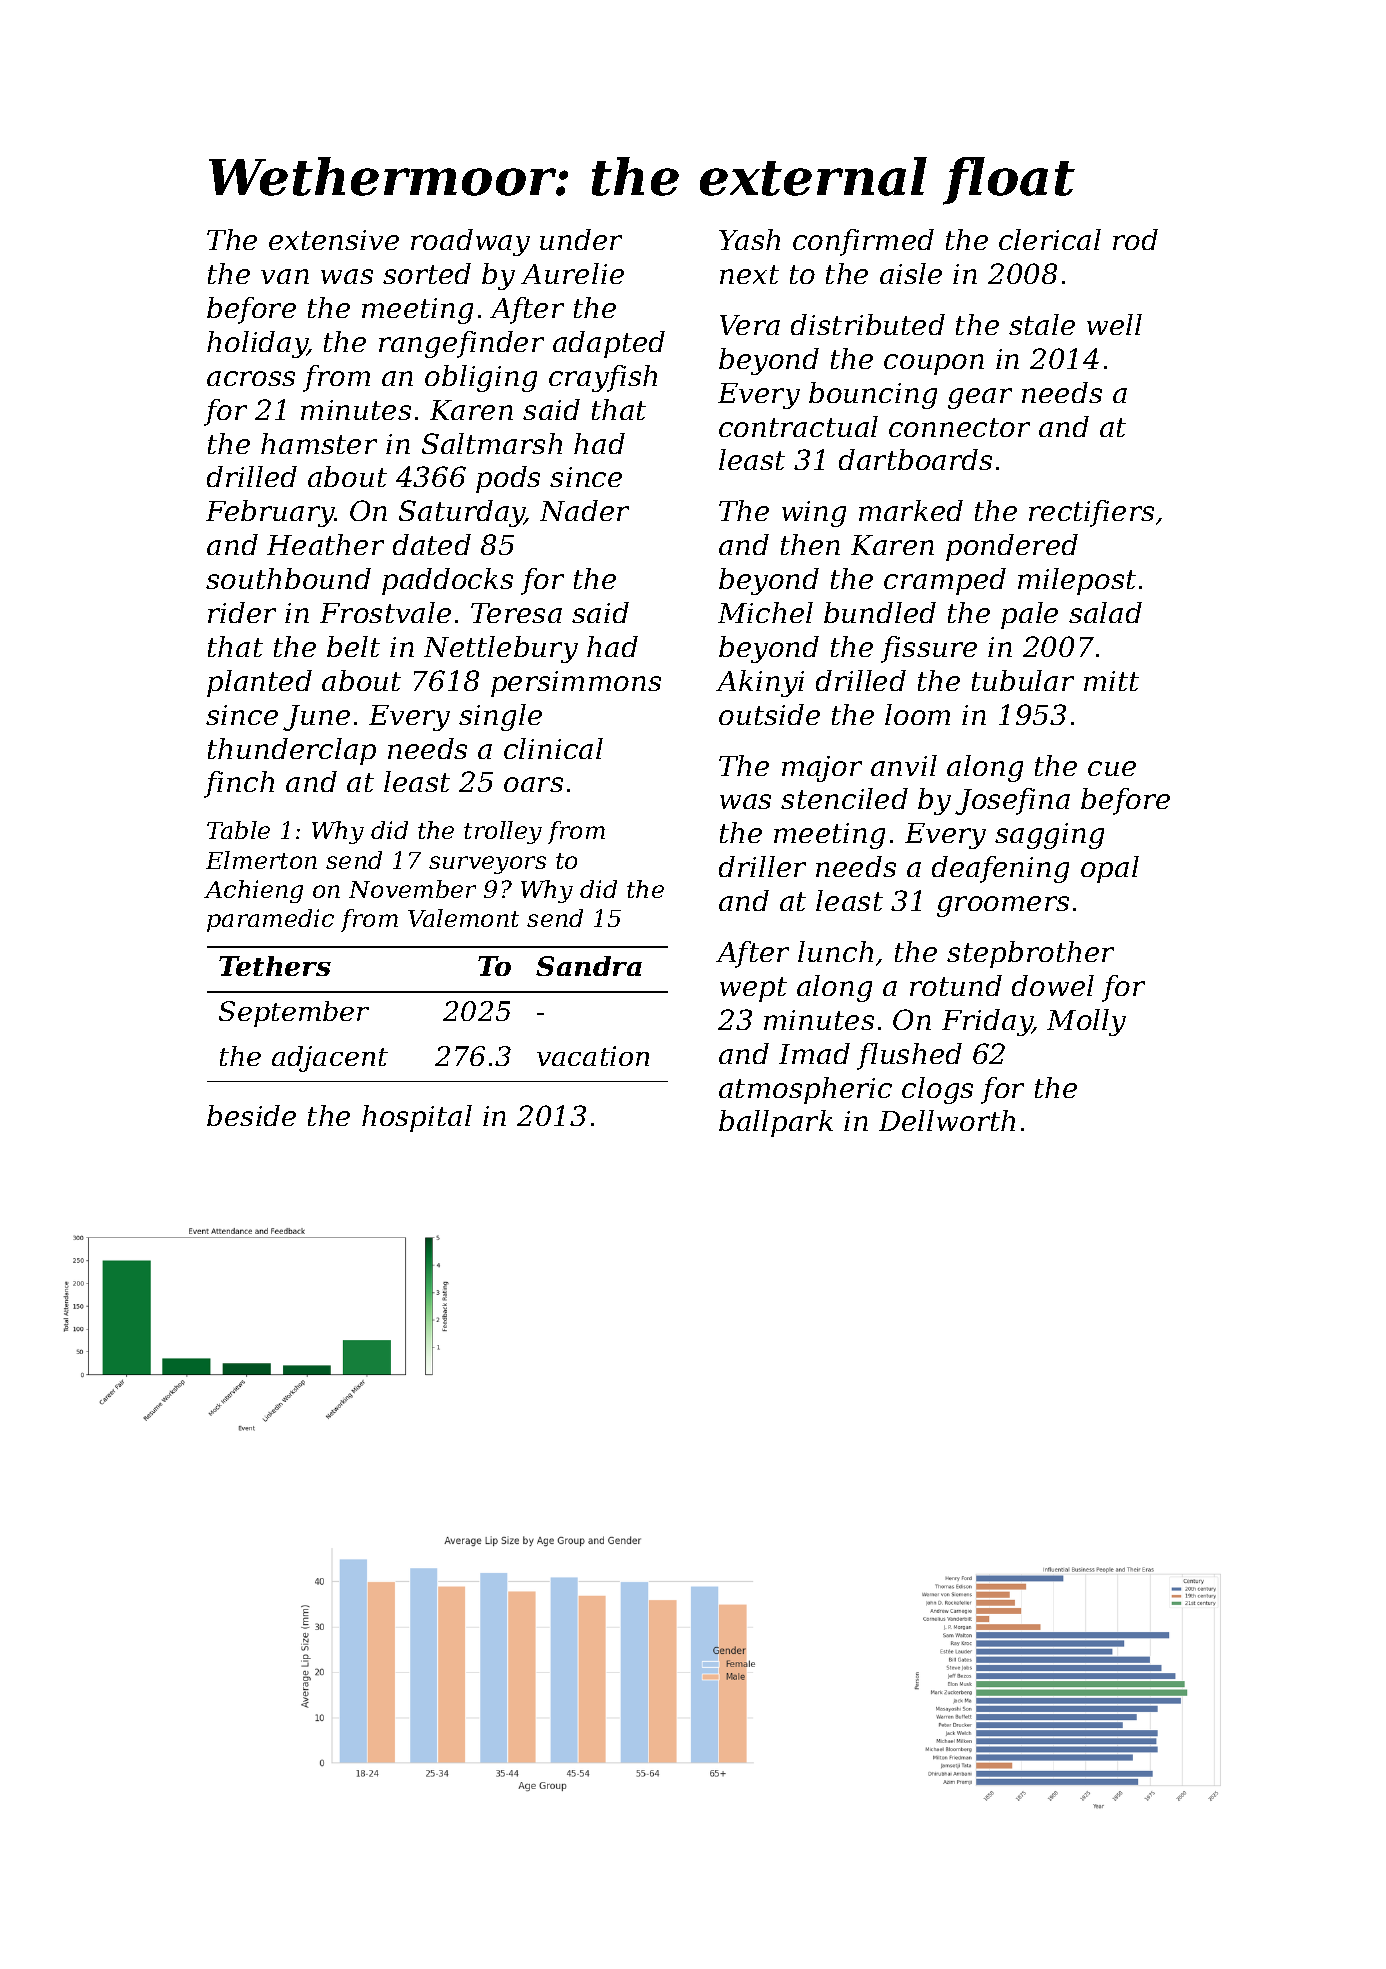  I want to click on surveyors, so click(487, 865).
